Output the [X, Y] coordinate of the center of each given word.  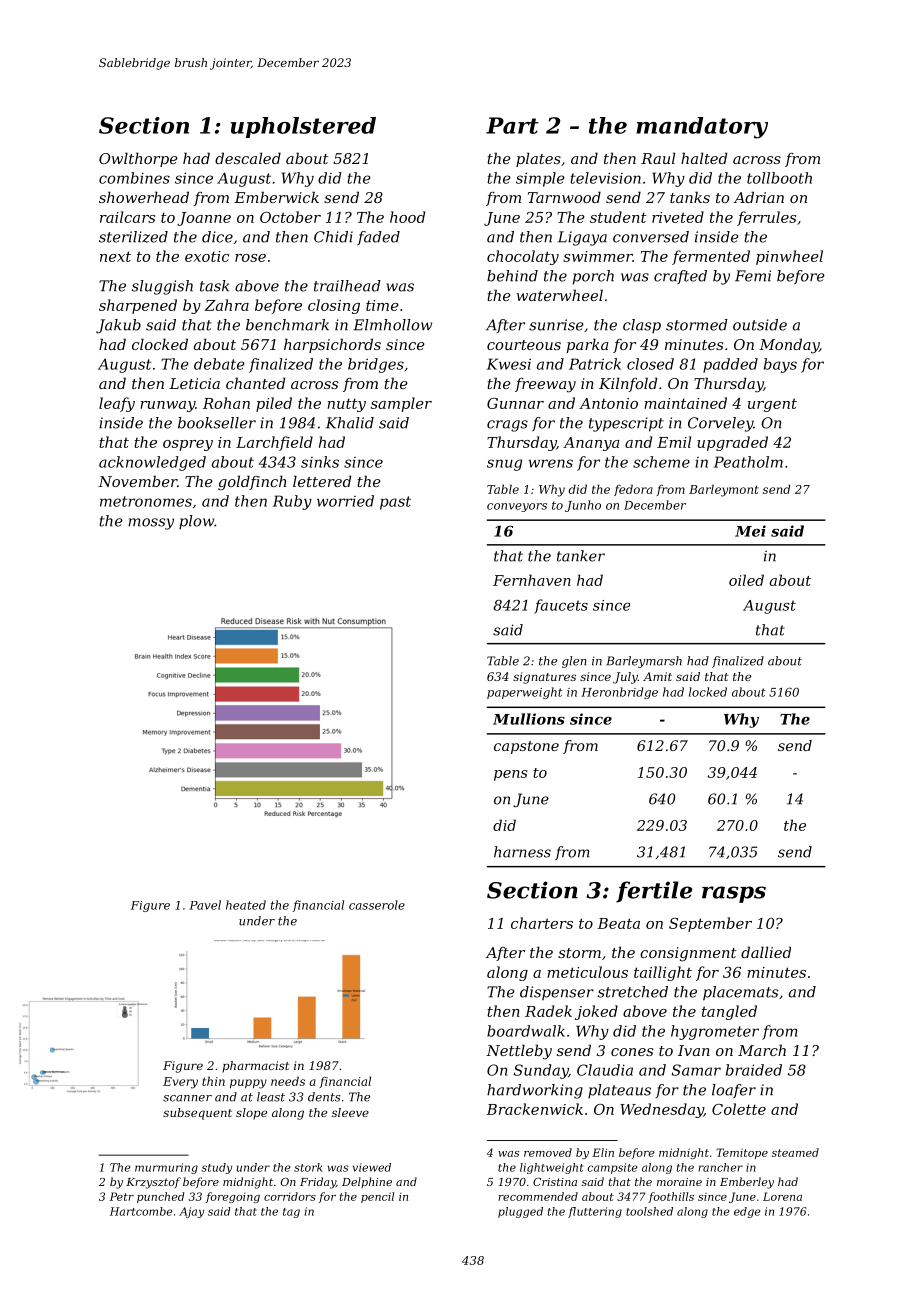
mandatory [702, 128]
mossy [151, 524]
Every [180, 1083]
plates [538, 159]
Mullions [529, 719]
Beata [618, 923]
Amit [657, 676]
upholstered [303, 127]
